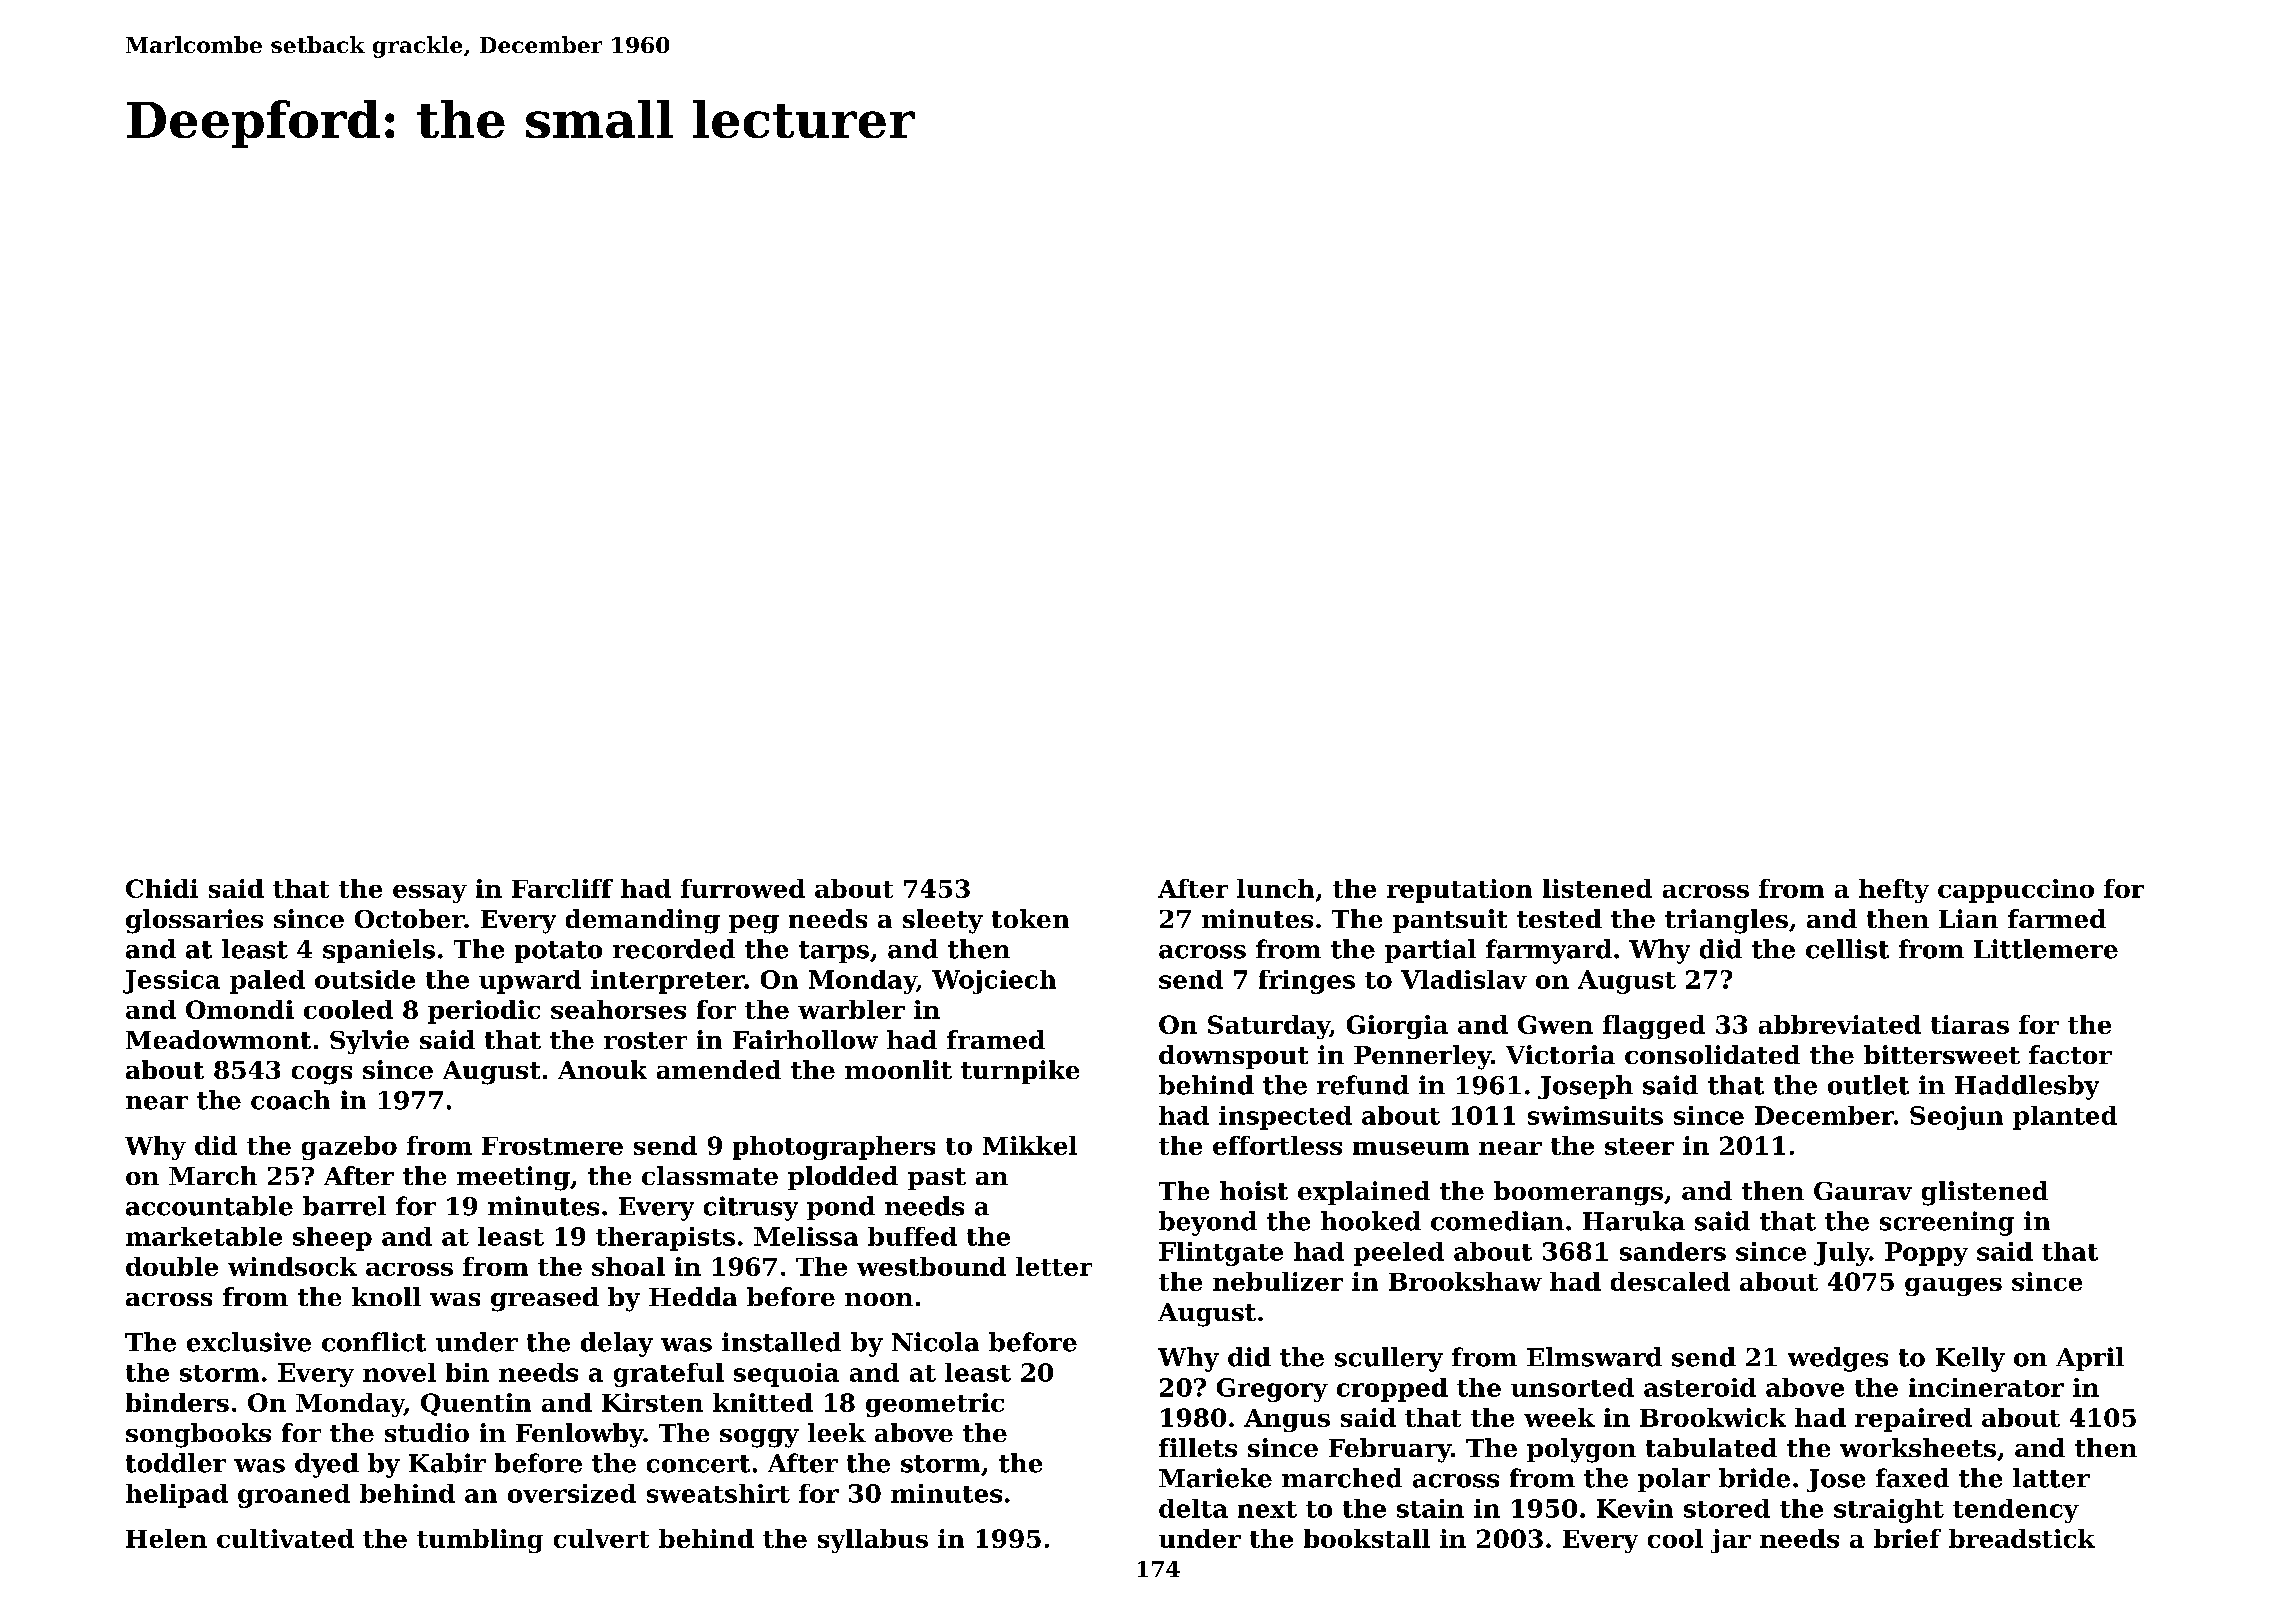  Describe the element at coordinates (162, 888) in the screenshot. I see `Chidi` at that location.
